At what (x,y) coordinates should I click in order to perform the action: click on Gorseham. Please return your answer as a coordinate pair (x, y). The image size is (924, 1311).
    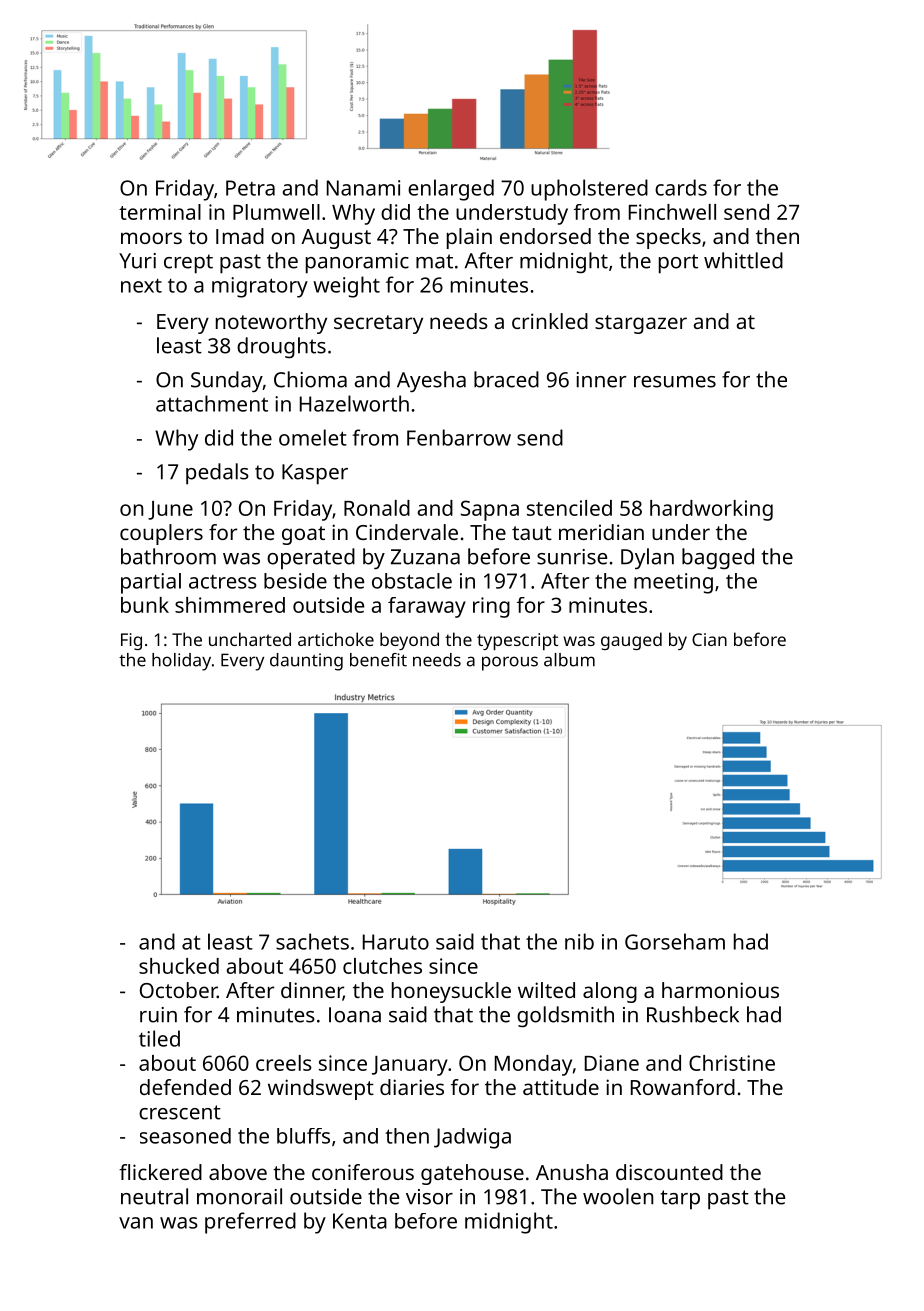
    Looking at the image, I should click on (675, 941).
